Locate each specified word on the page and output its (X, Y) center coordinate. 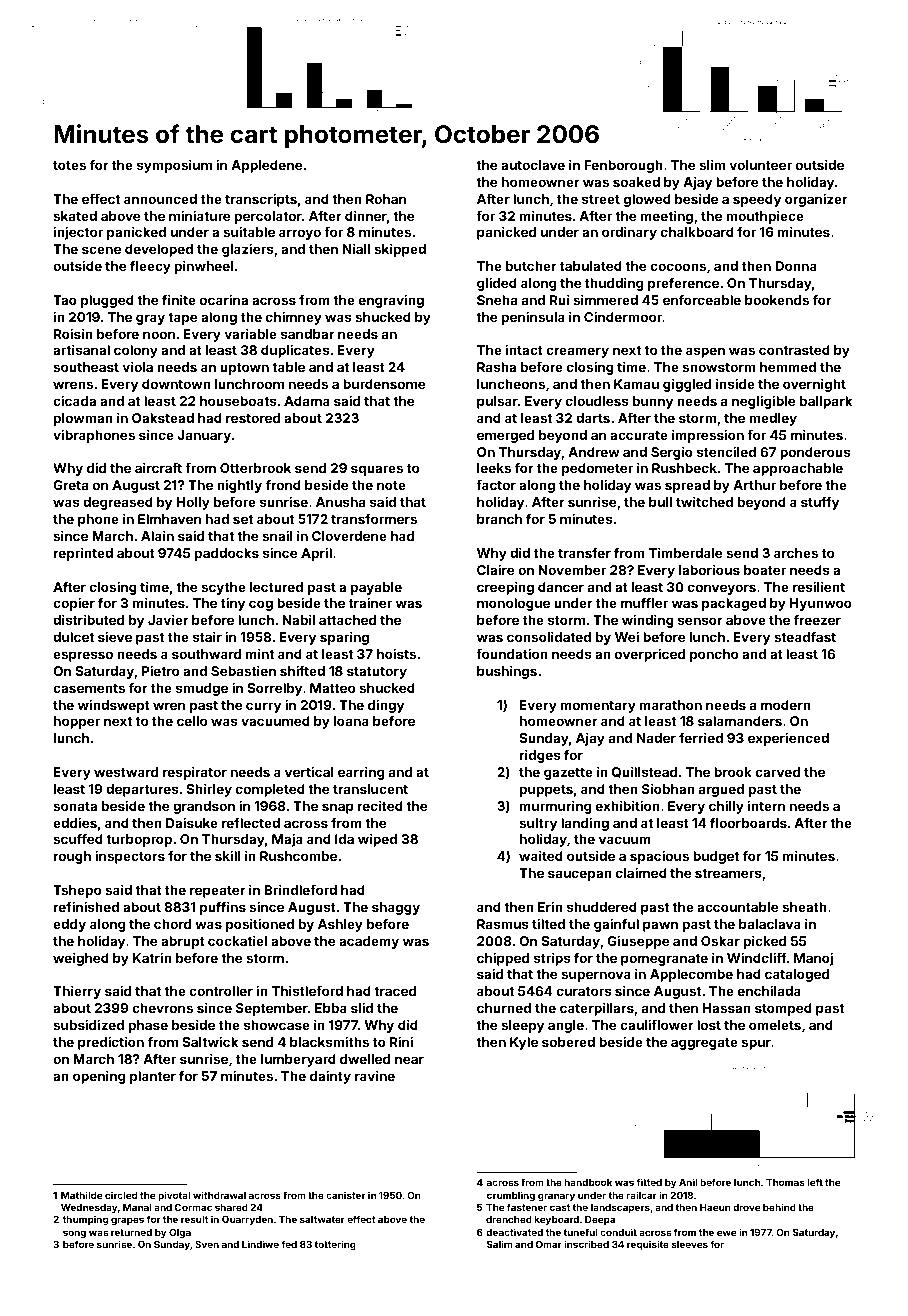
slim (712, 165)
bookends (777, 300)
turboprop (139, 840)
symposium (174, 166)
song (74, 1234)
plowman (83, 419)
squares (377, 470)
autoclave (533, 165)
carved (777, 772)
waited (541, 856)
